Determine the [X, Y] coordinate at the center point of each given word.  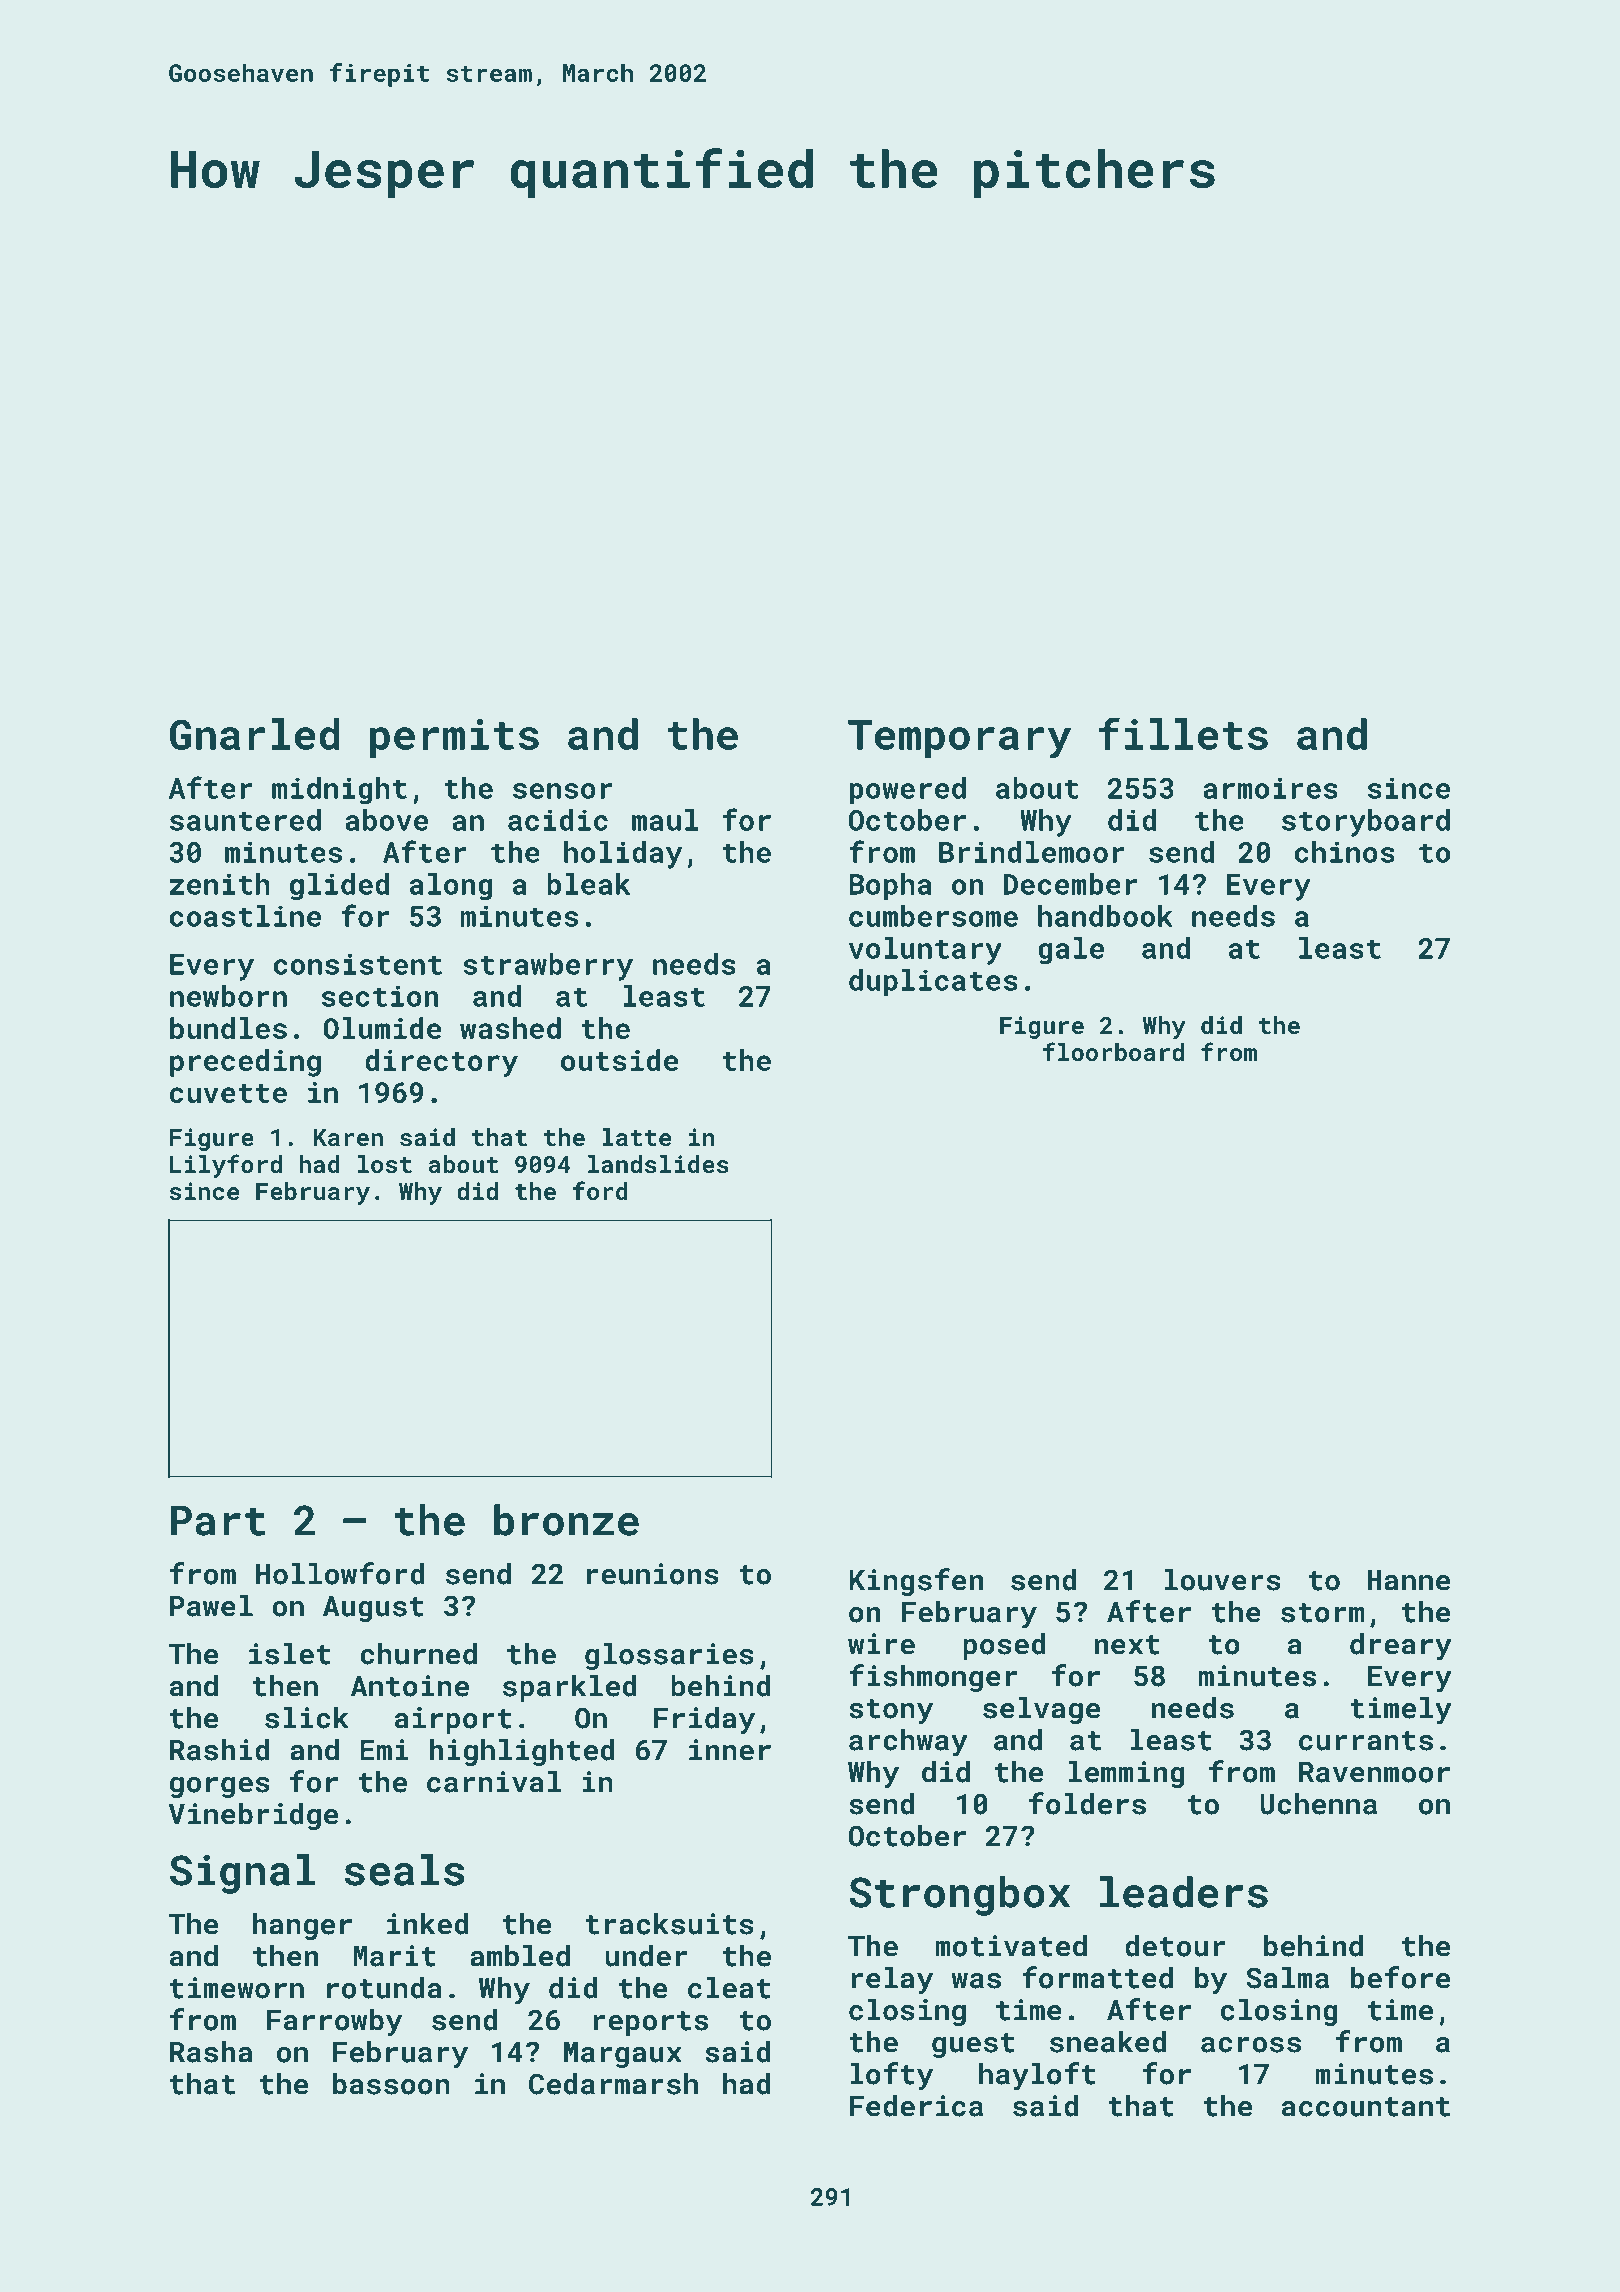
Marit [394, 1956]
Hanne [1408, 1580]
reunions [653, 1574]
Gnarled [255, 734]
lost [385, 1164]
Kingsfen [916, 1582]
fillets [1183, 733]
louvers [1223, 1580]
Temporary [959, 739]
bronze [566, 1520]
